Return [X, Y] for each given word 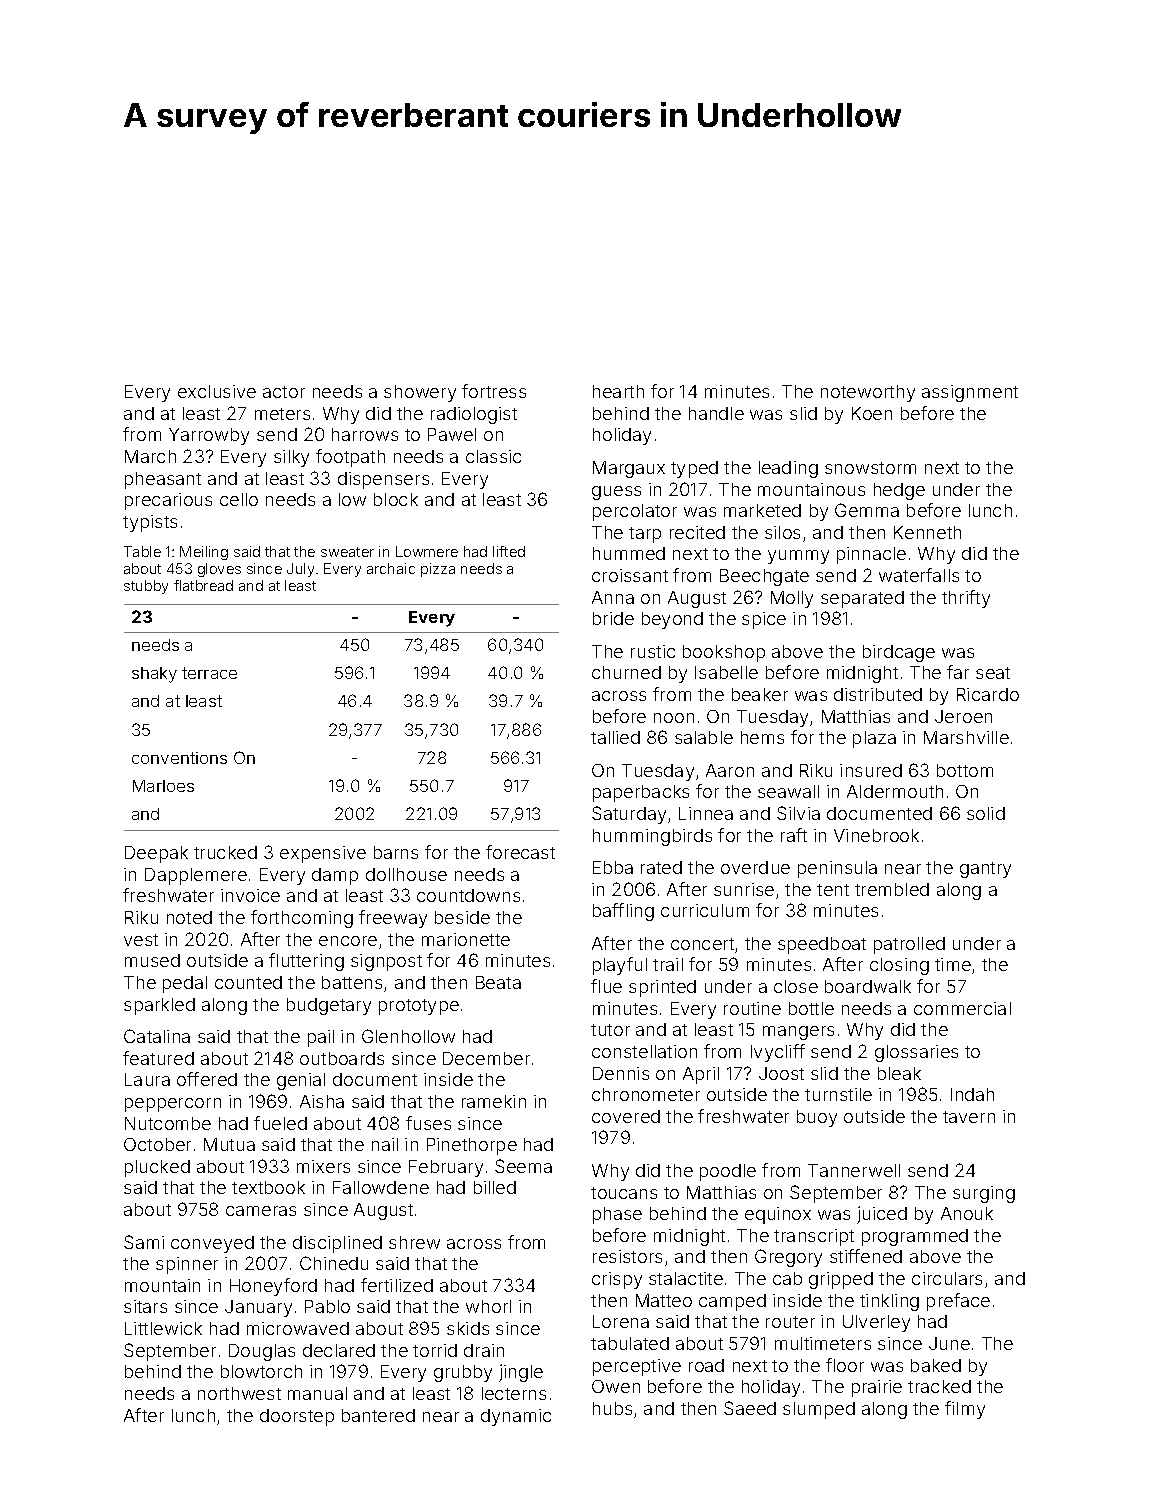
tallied [615, 737]
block [396, 499]
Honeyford [273, 1287]
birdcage [899, 653]
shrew [414, 1242]
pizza [438, 570]
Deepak [156, 854]
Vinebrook [876, 835]
